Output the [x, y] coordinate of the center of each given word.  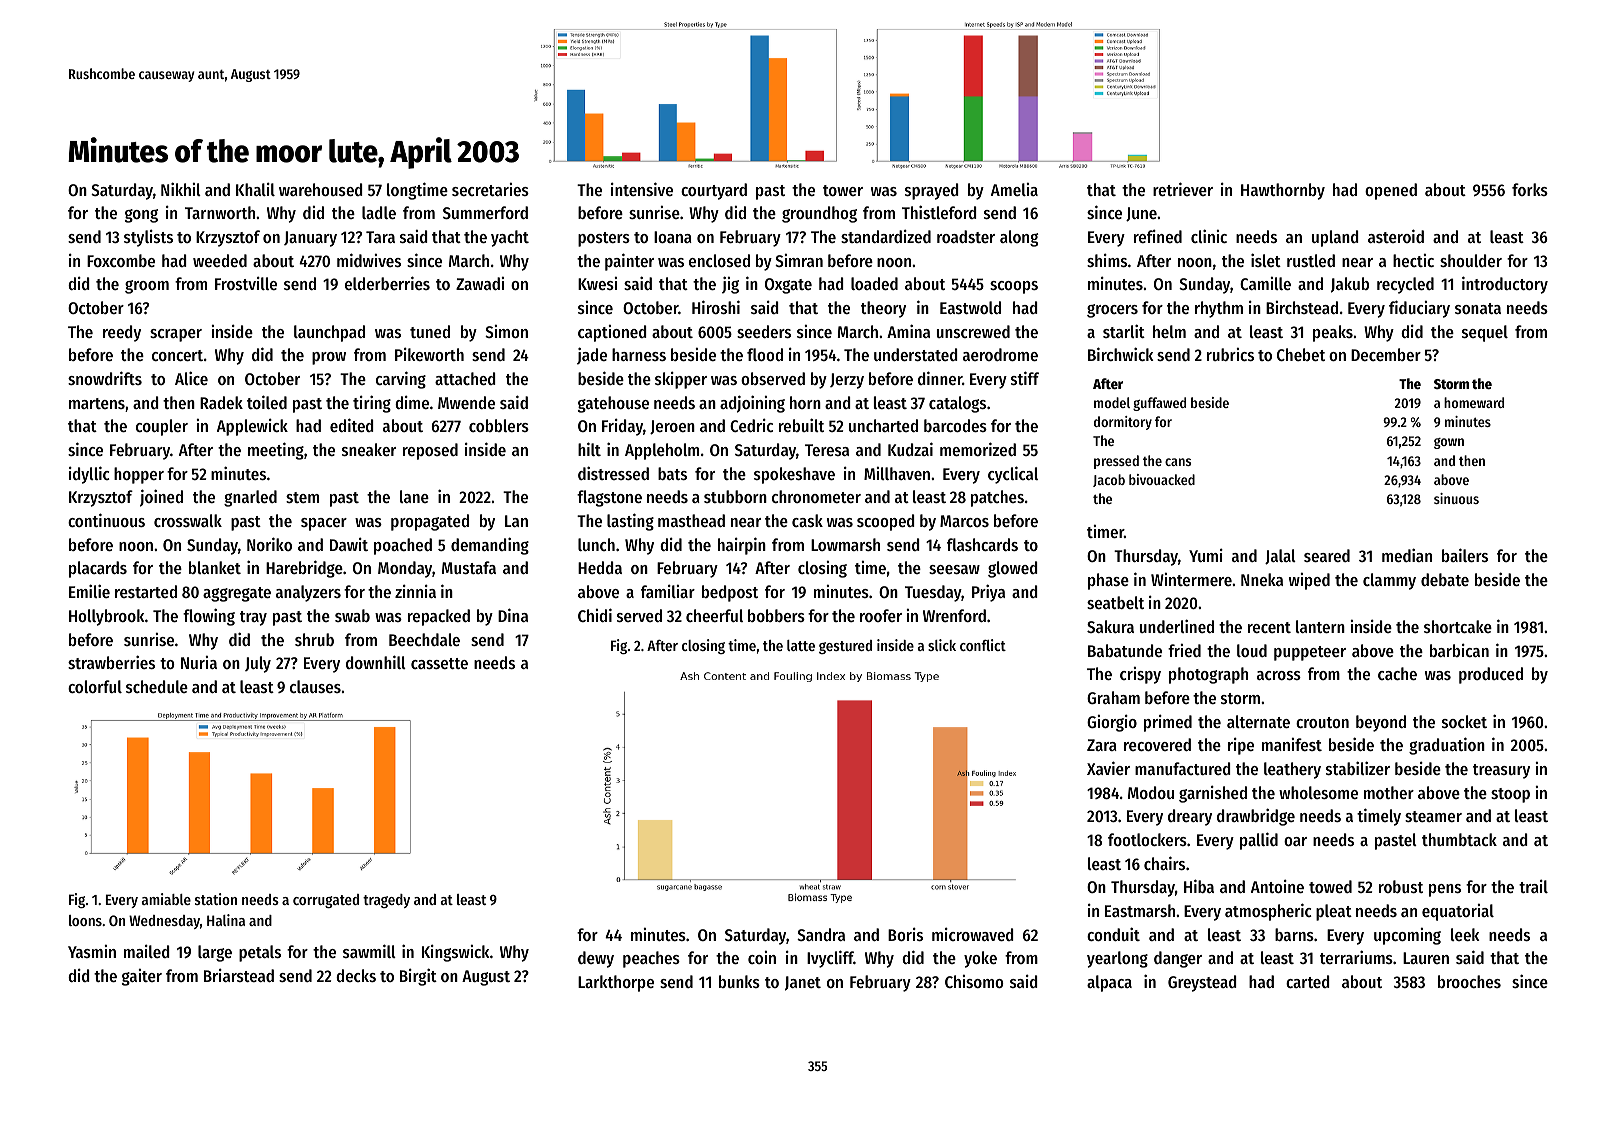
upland [1335, 238]
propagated [430, 522]
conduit [1113, 934]
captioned [612, 333]
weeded [220, 260]
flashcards [982, 544]
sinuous [1456, 498]
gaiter [142, 977]
